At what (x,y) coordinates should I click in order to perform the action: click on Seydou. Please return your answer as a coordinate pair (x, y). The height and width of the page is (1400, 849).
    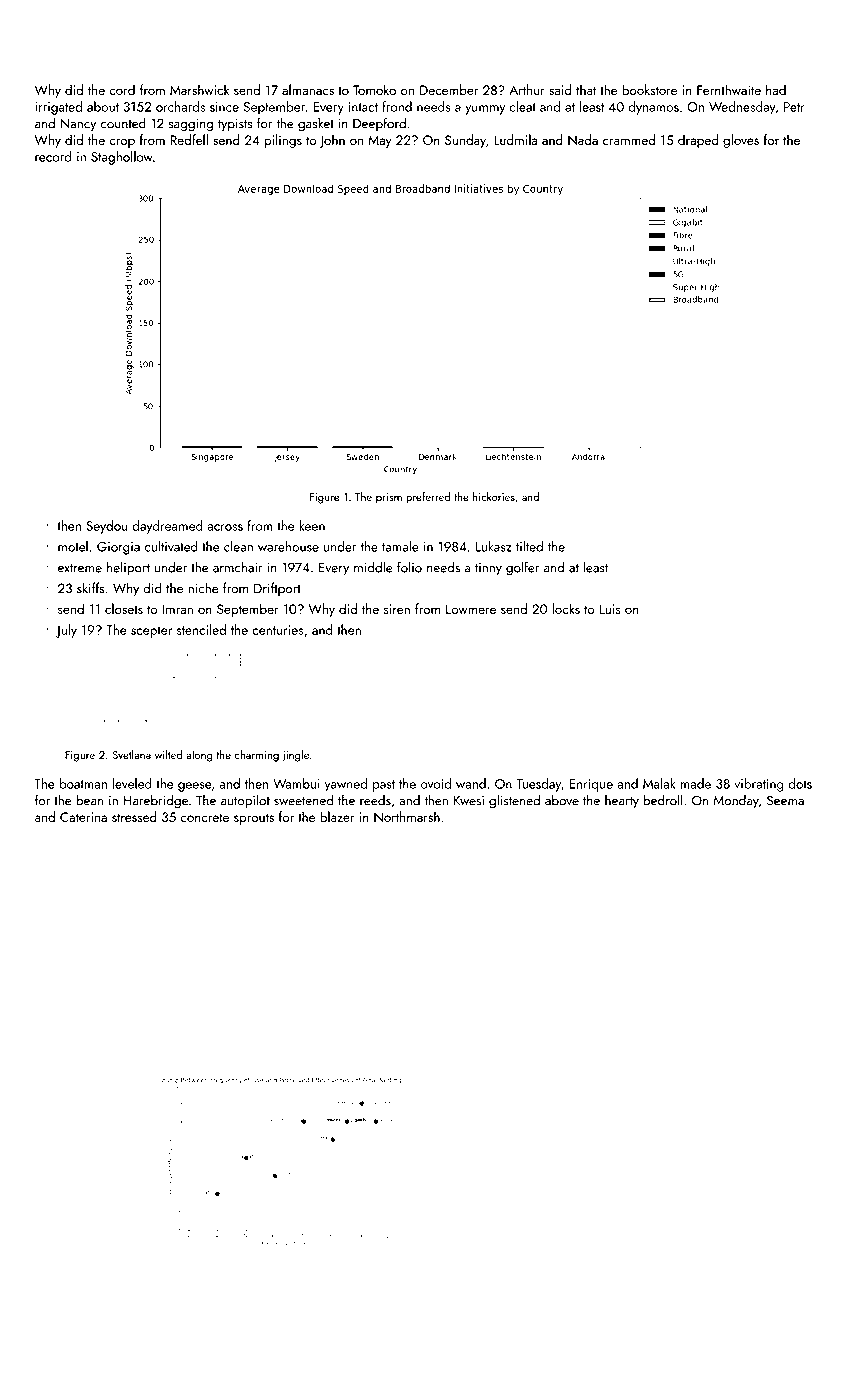
    Looking at the image, I should click on (107, 527).
